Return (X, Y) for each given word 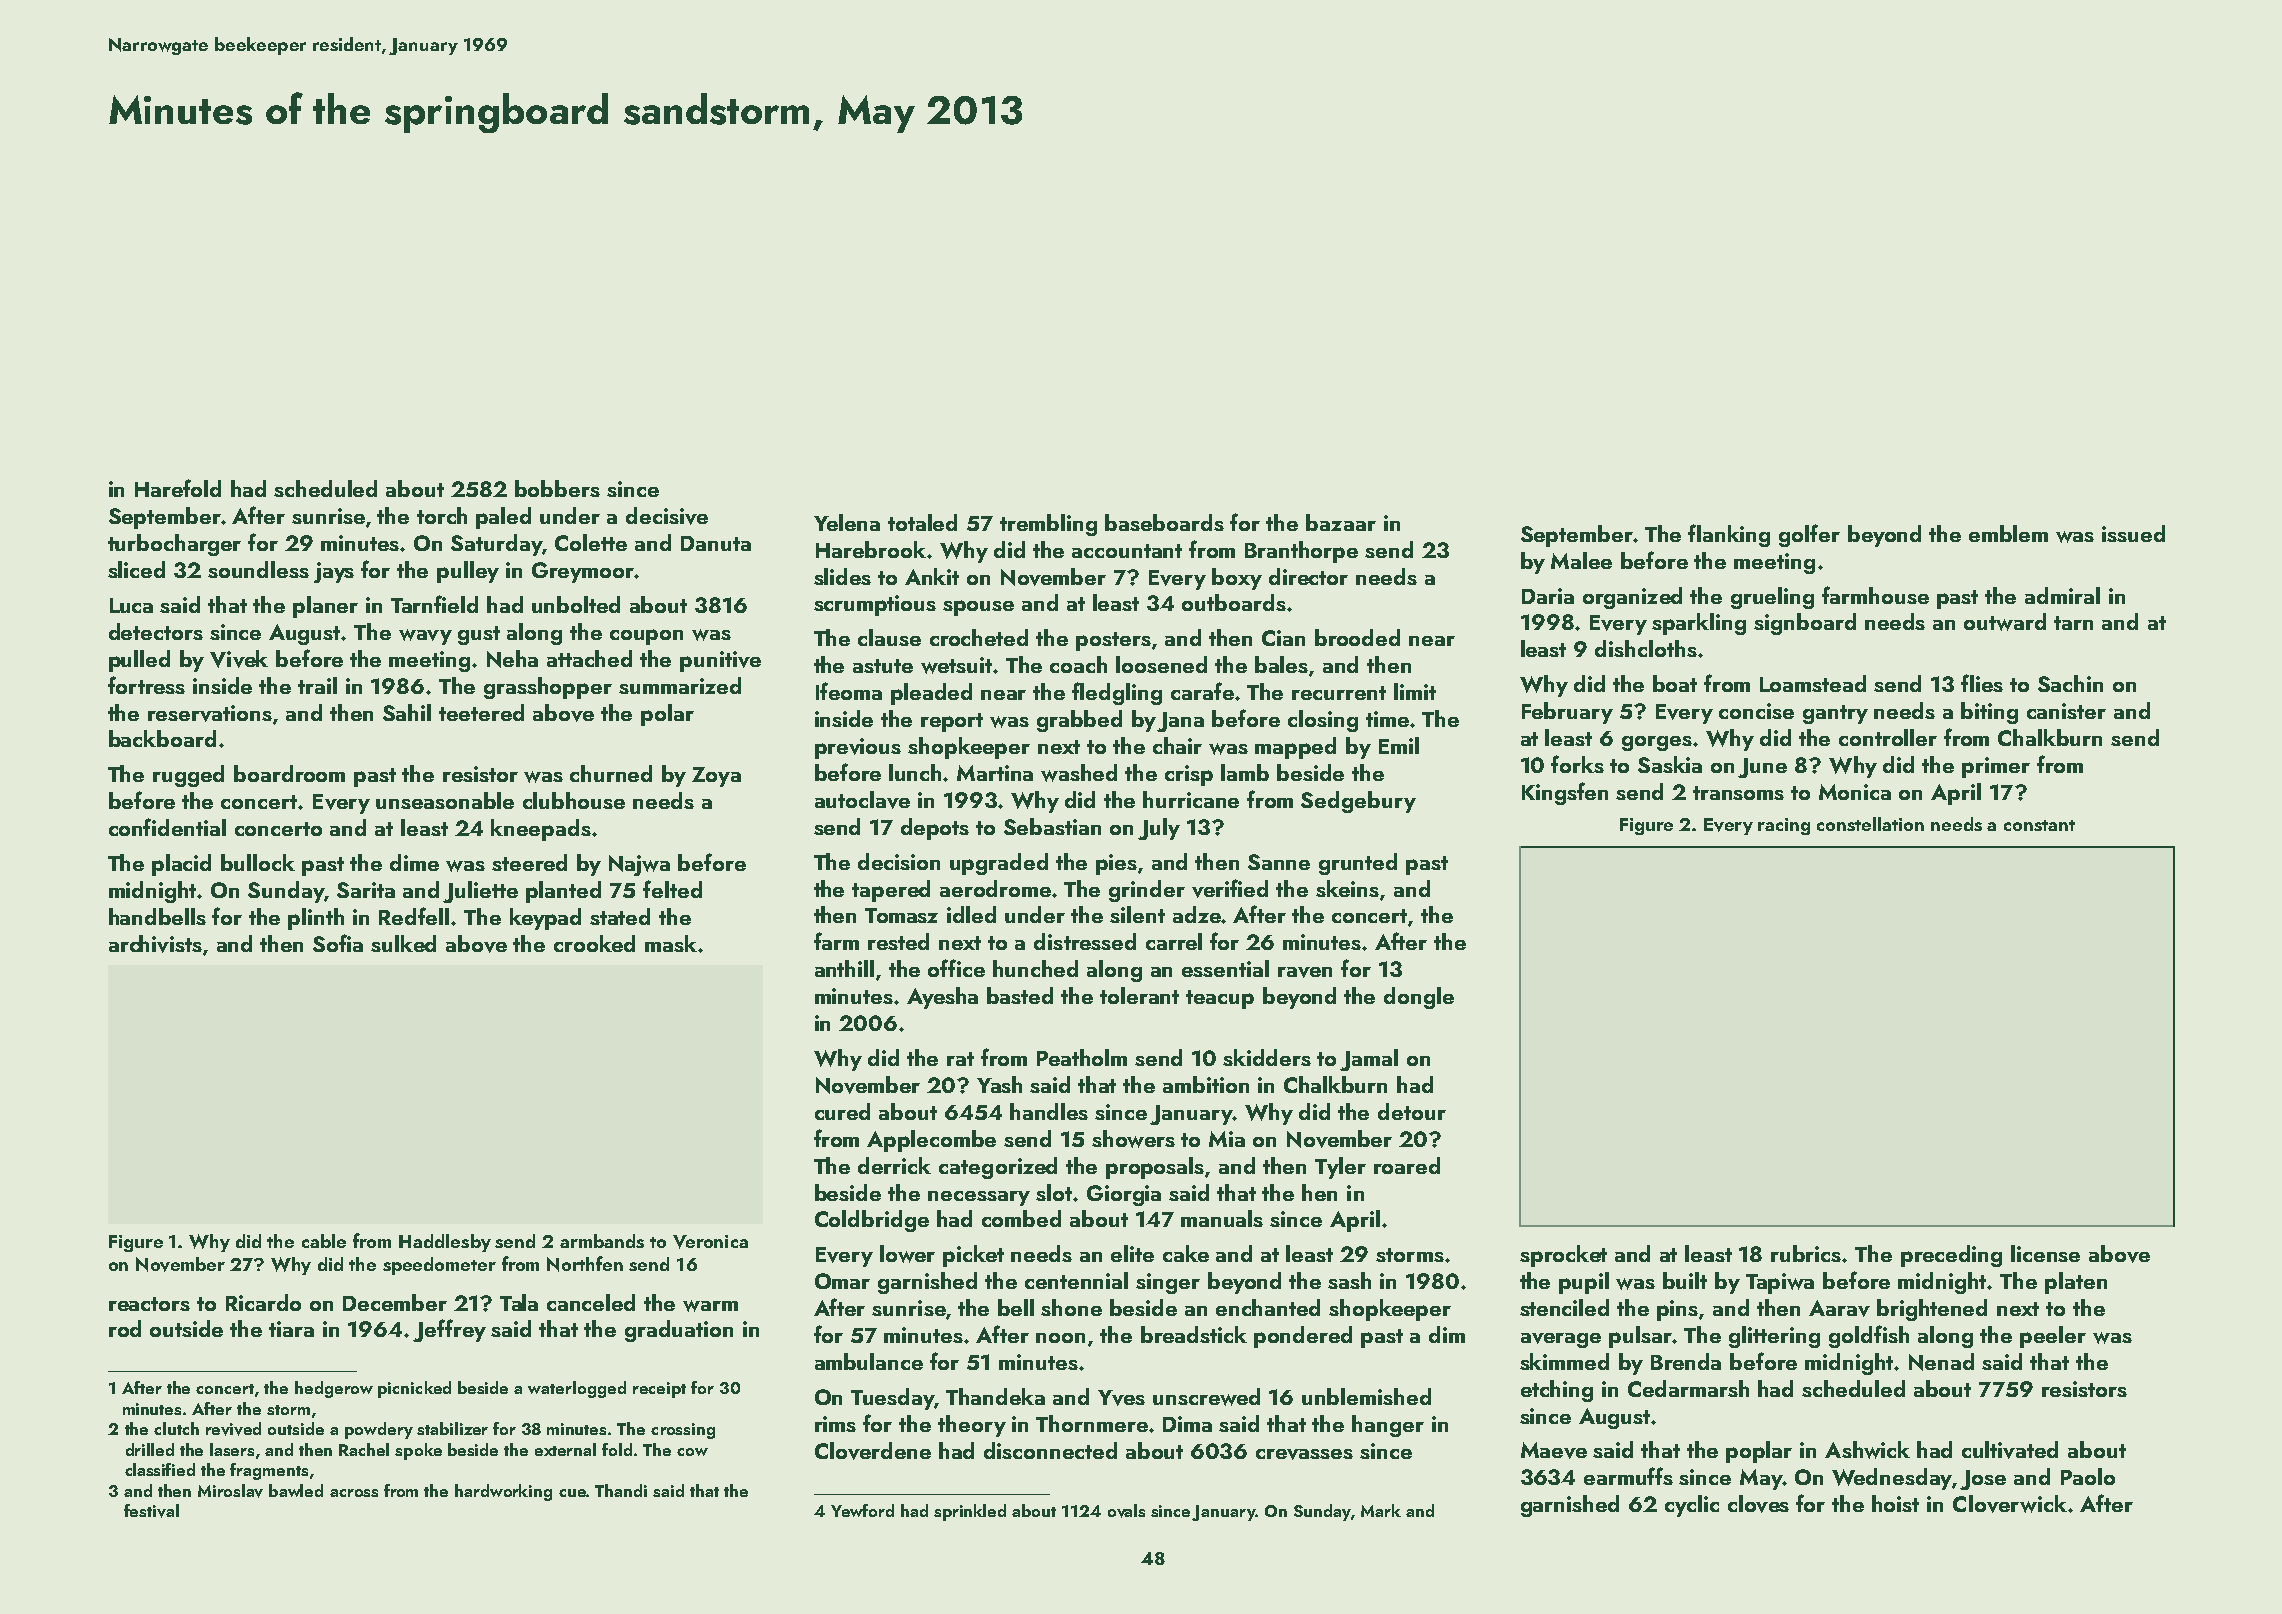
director (1308, 576)
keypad (545, 919)
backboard (162, 738)
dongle (1419, 998)
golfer (1809, 535)
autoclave (862, 800)
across (354, 1493)
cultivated (2010, 1450)
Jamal (1369, 1060)
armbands (602, 1241)
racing (1784, 826)
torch (442, 515)
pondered (1303, 1337)
